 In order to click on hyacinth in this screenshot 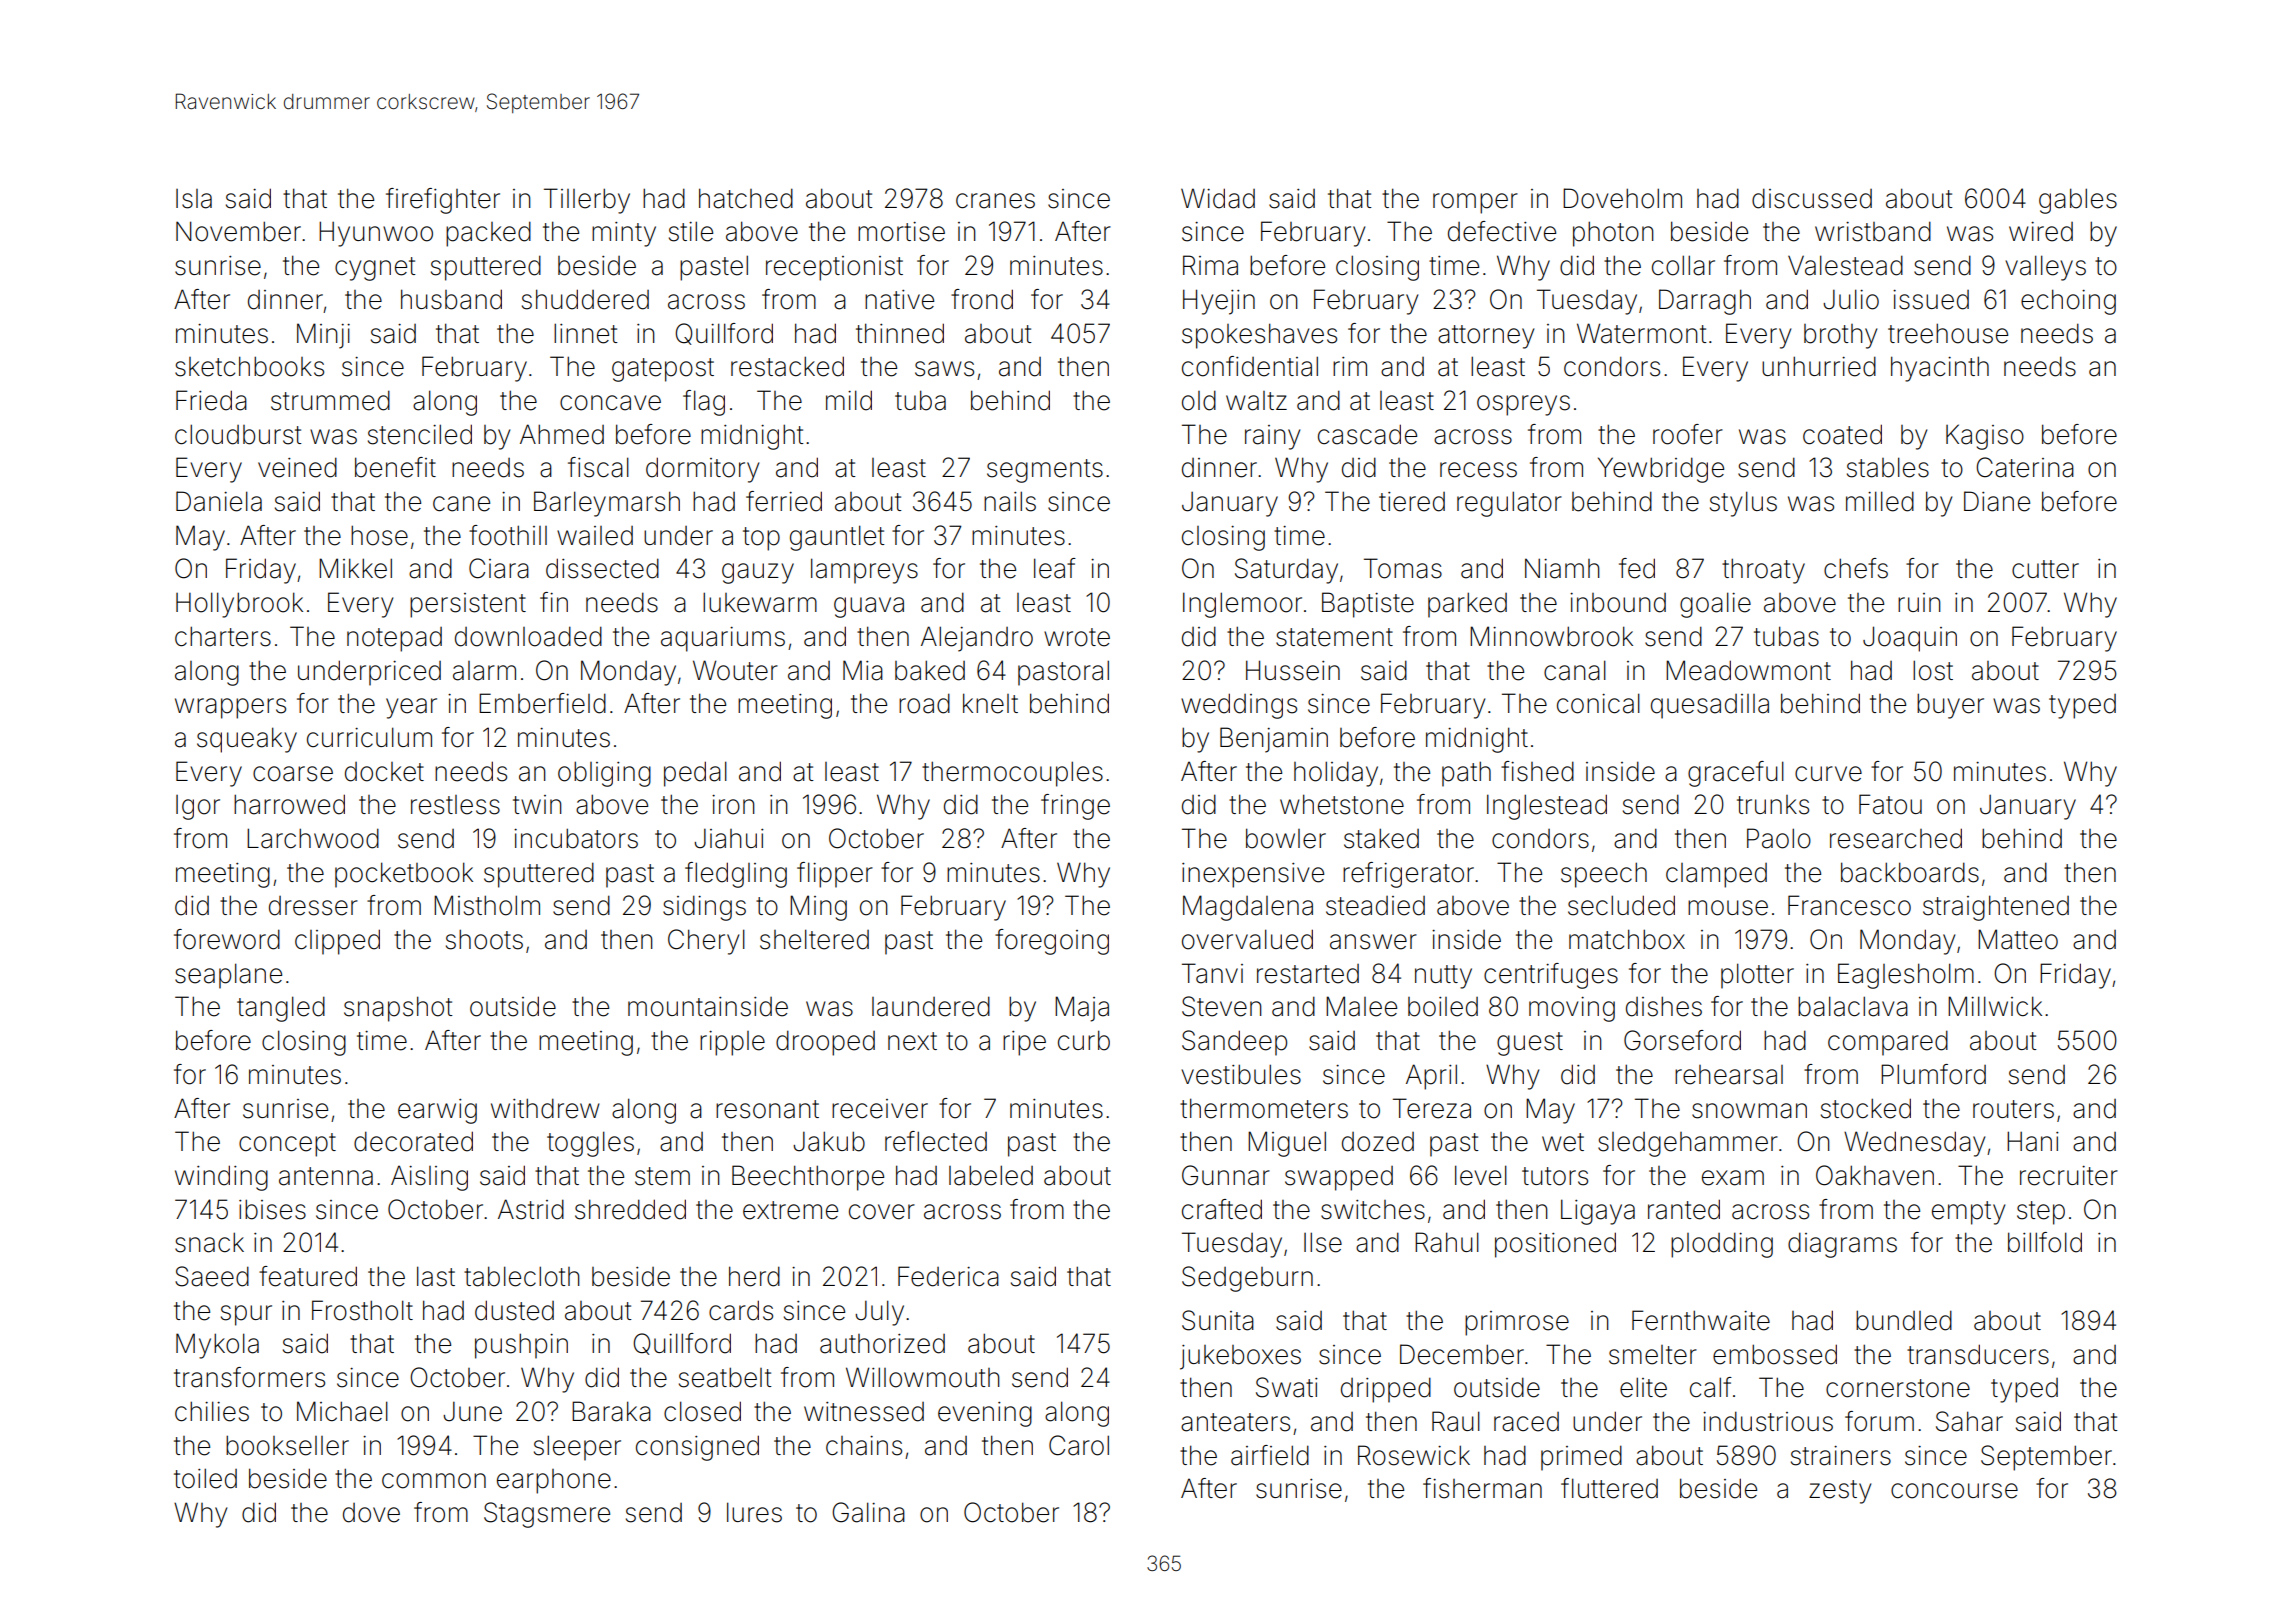, I will do `click(1940, 369)`.
